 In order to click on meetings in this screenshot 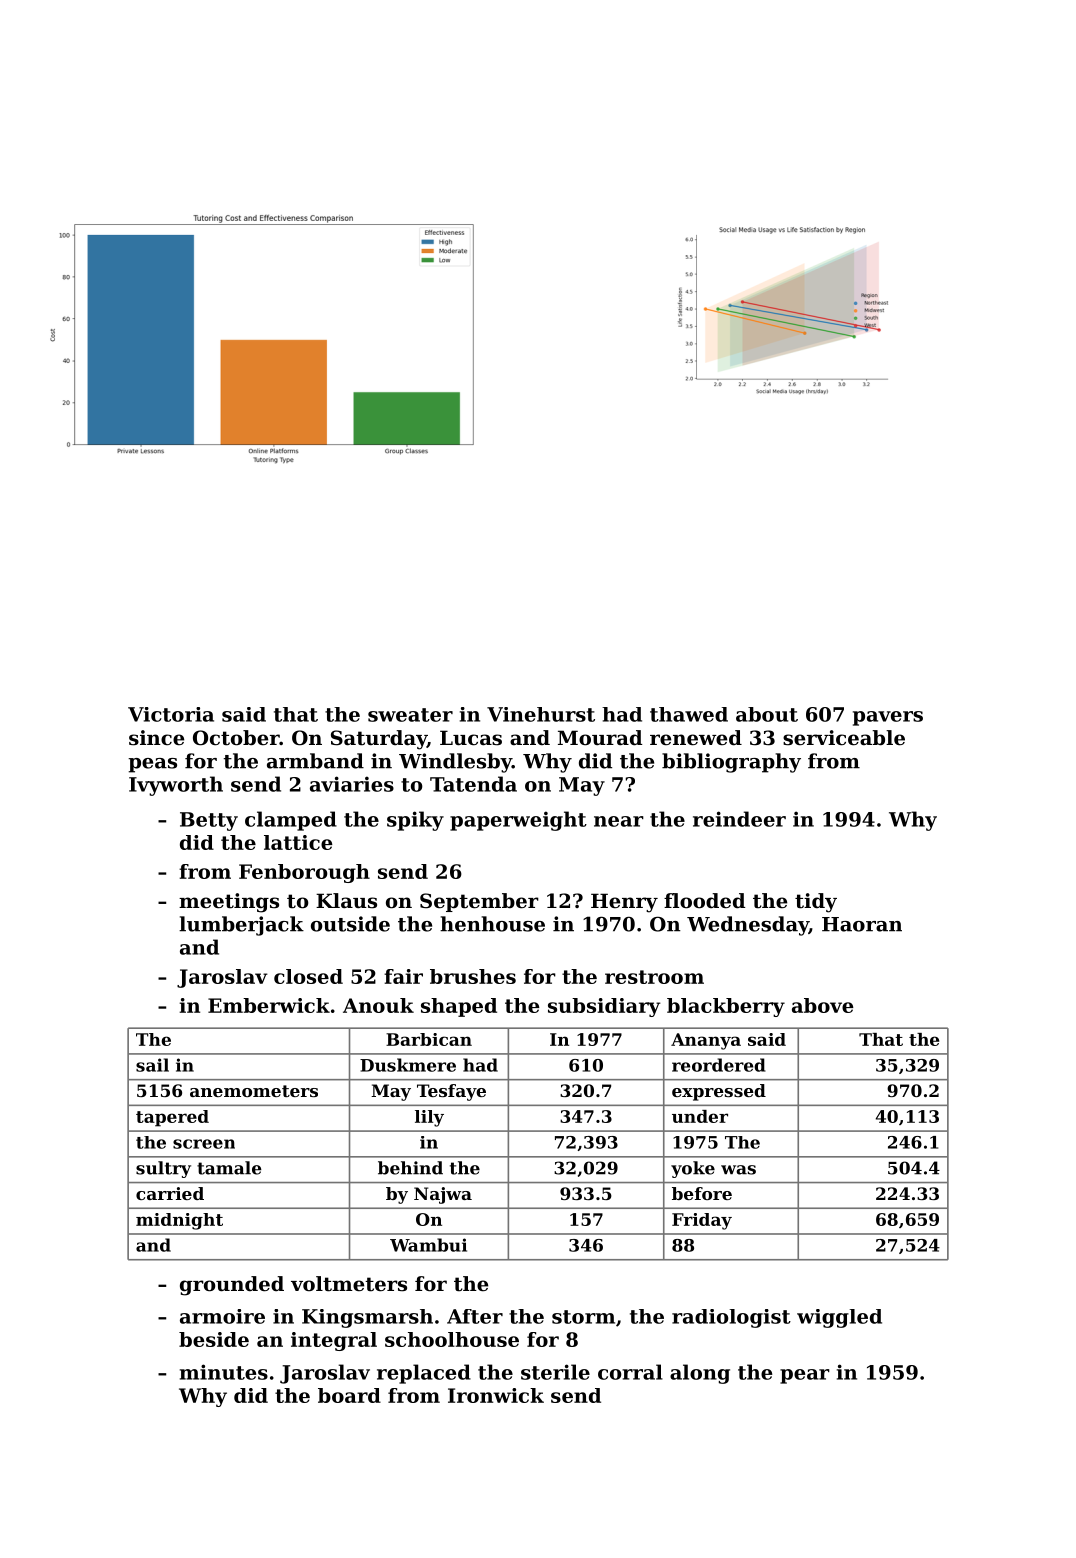, I will do `click(229, 903)`.
